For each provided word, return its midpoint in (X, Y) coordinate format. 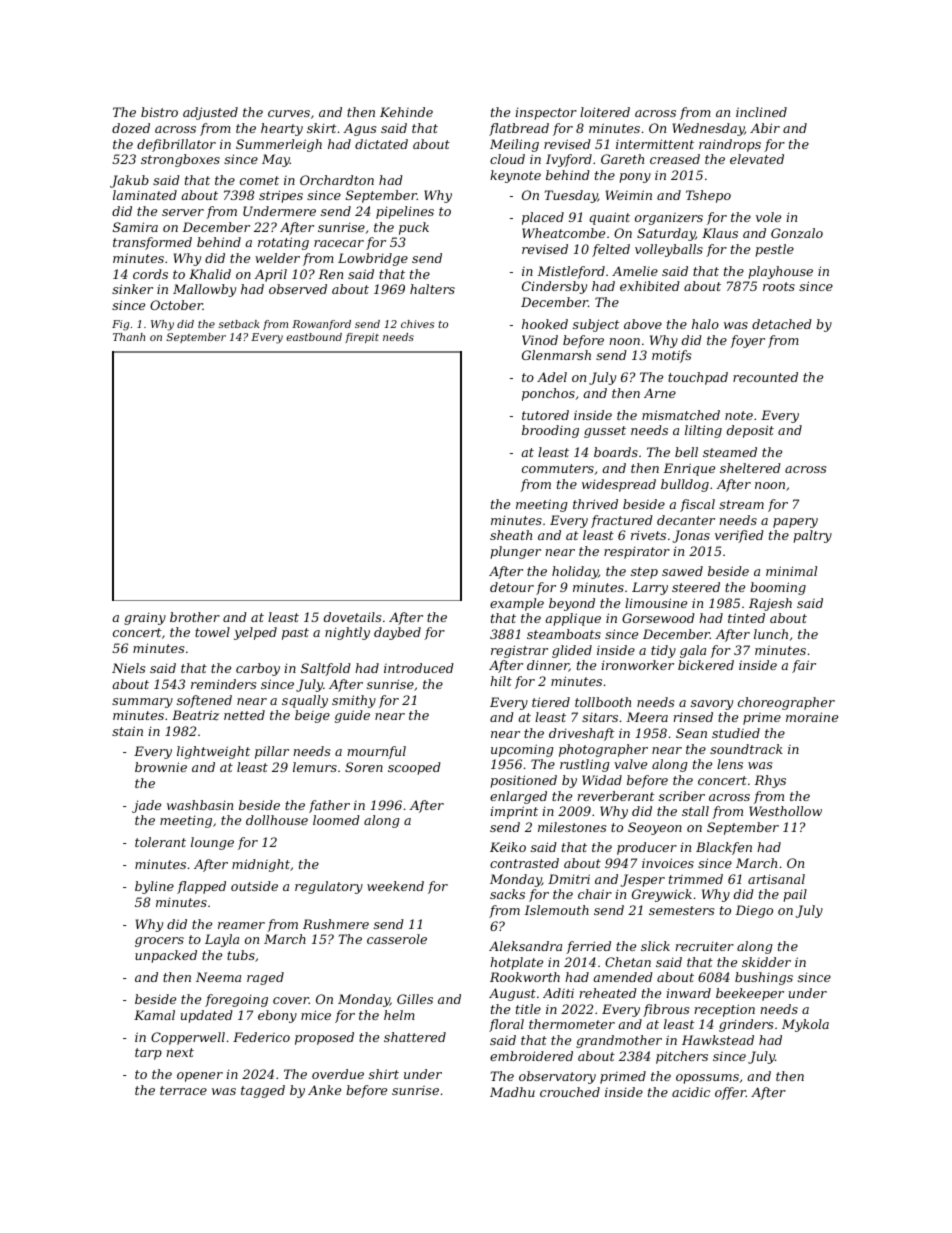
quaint (609, 218)
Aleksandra (525, 946)
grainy (145, 618)
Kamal (154, 1015)
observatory (557, 1077)
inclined (761, 112)
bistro (159, 112)
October (176, 305)
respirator (637, 552)
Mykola (805, 1025)
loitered (605, 112)
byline (154, 887)
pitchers (682, 1057)
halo (705, 324)
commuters (558, 468)
